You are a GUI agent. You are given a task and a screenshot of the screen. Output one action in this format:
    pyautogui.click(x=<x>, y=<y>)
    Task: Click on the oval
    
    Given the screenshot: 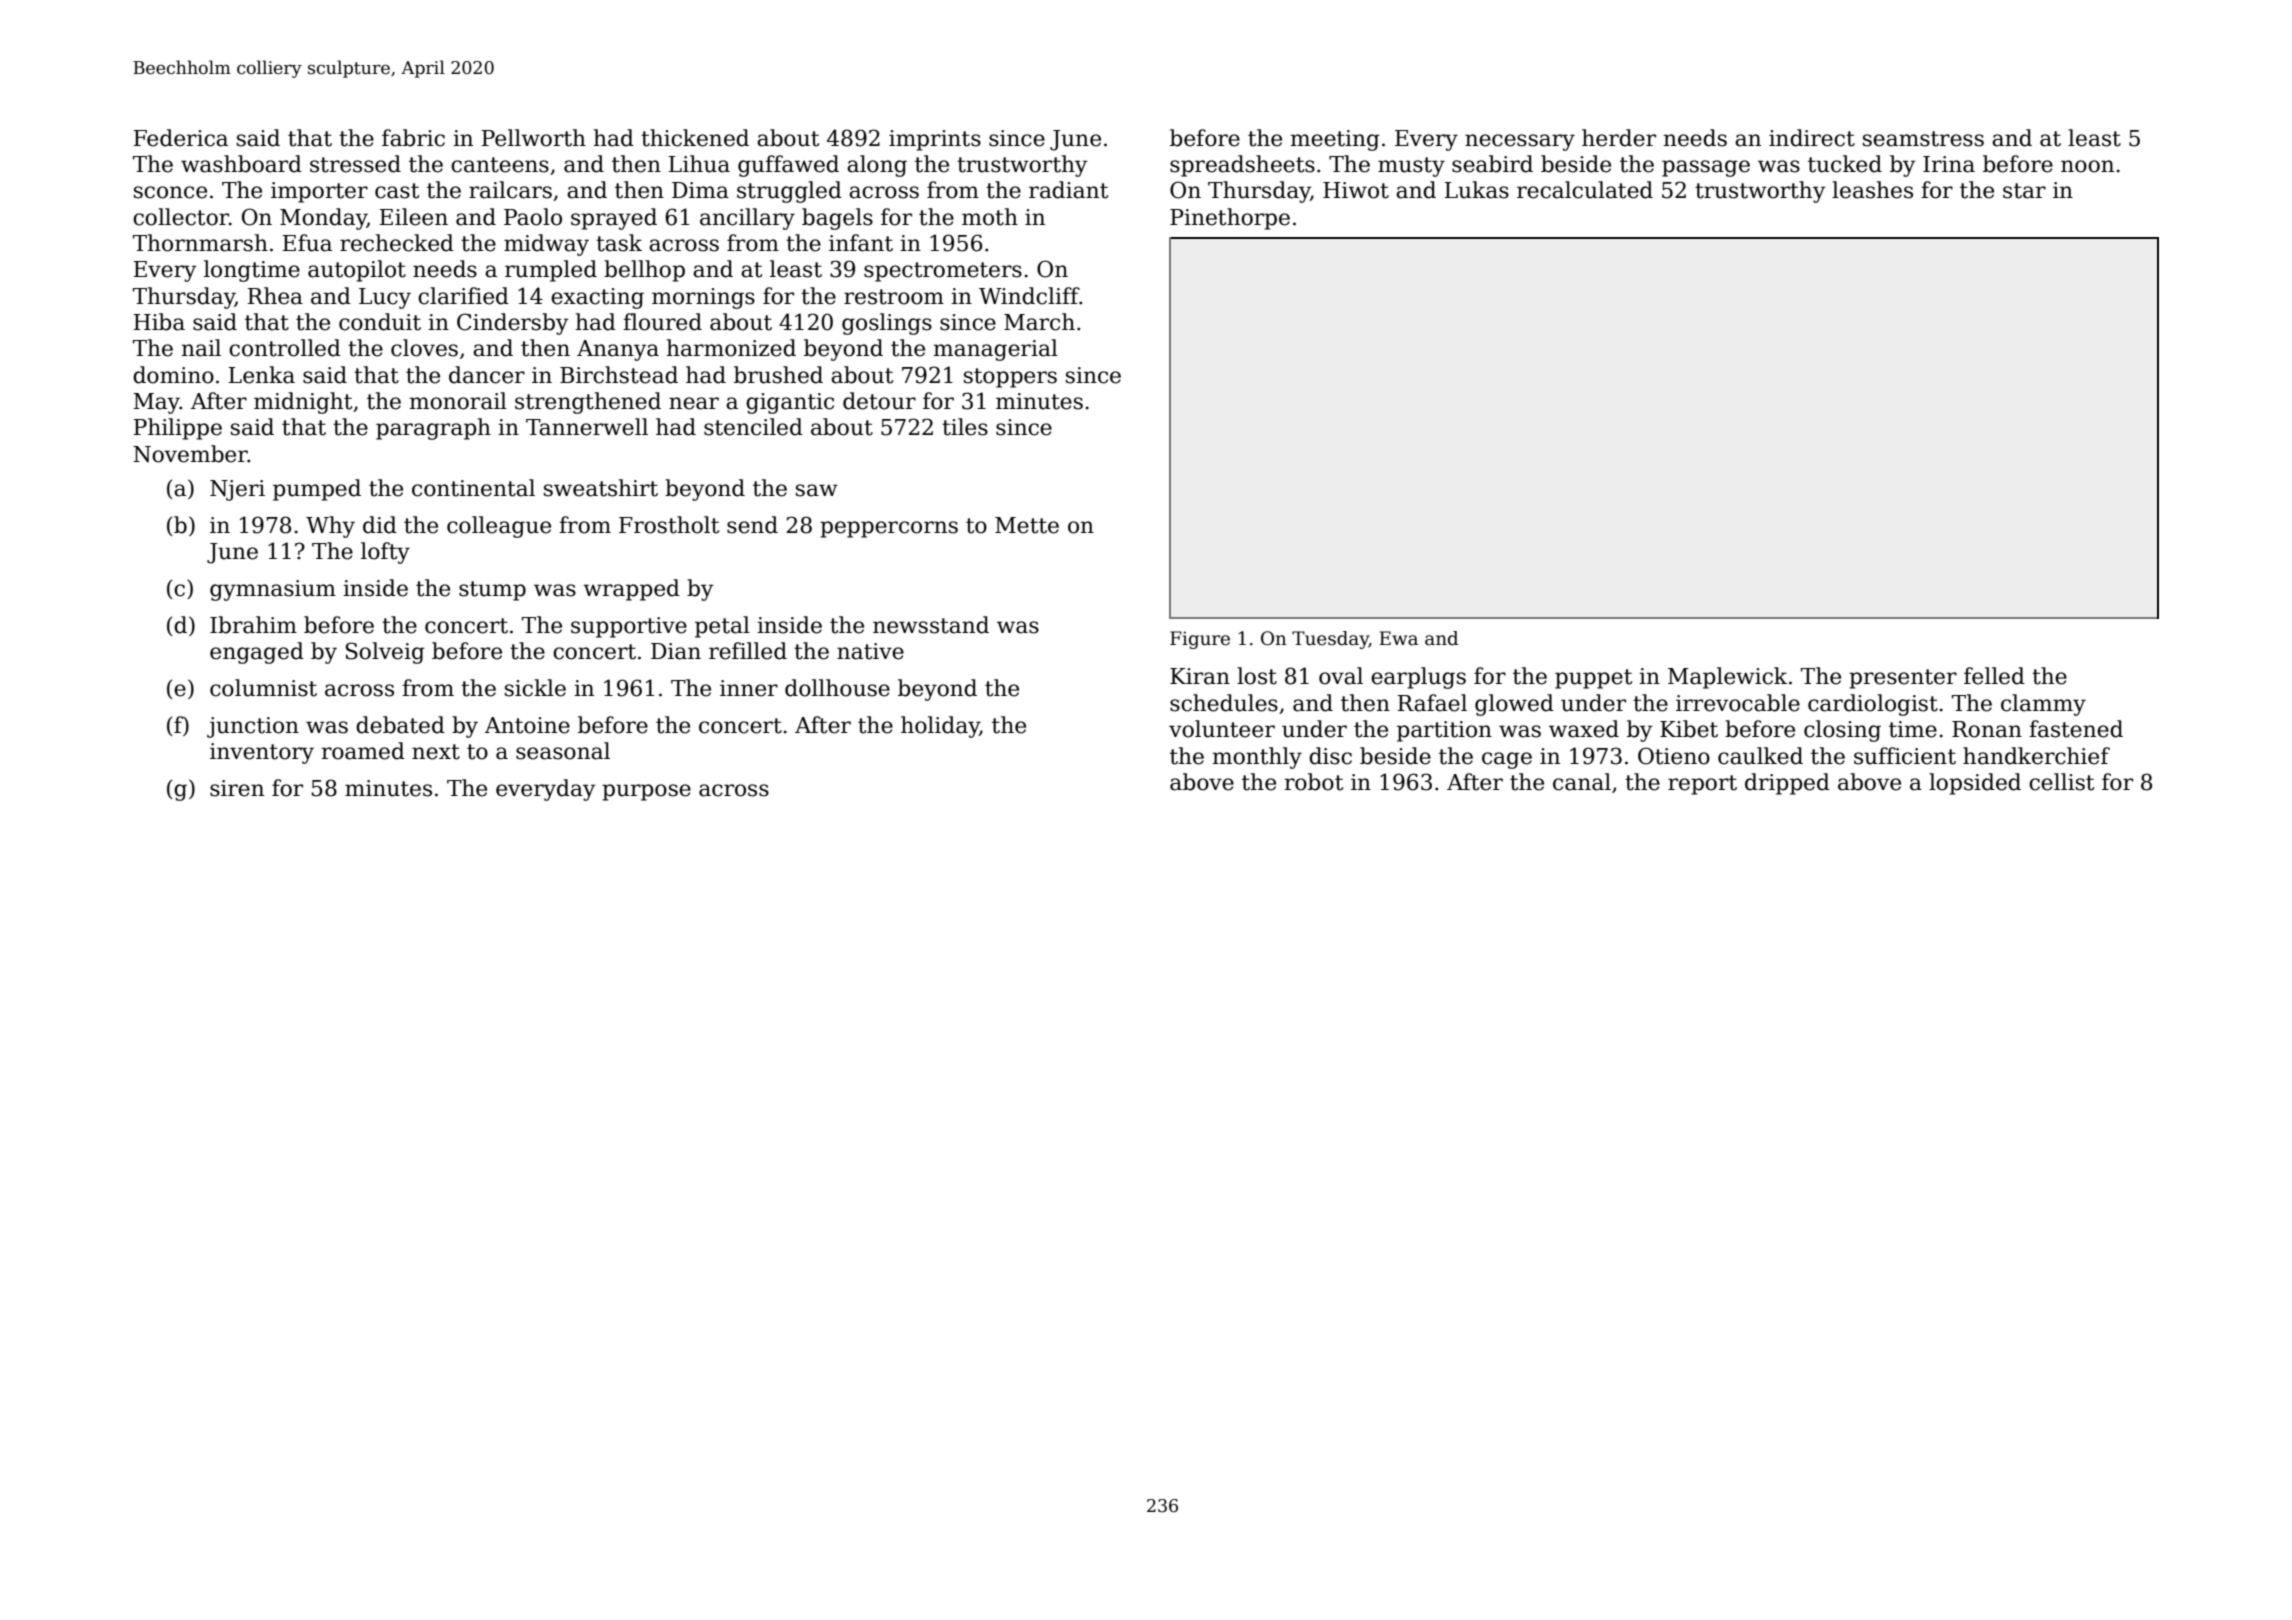 What is the action you would take?
    pyautogui.click(x=1341, y=676)
